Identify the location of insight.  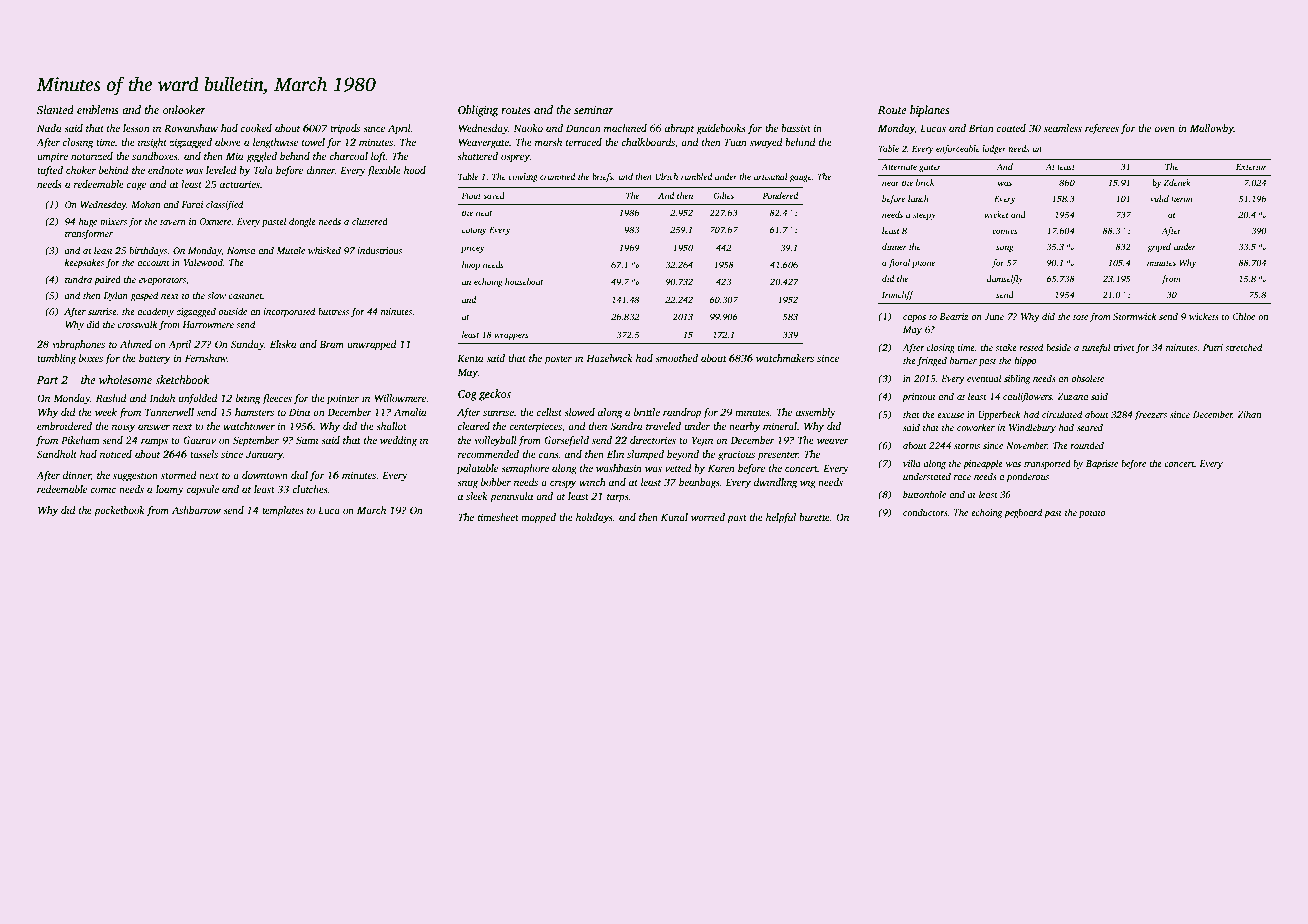
(152, 143).
